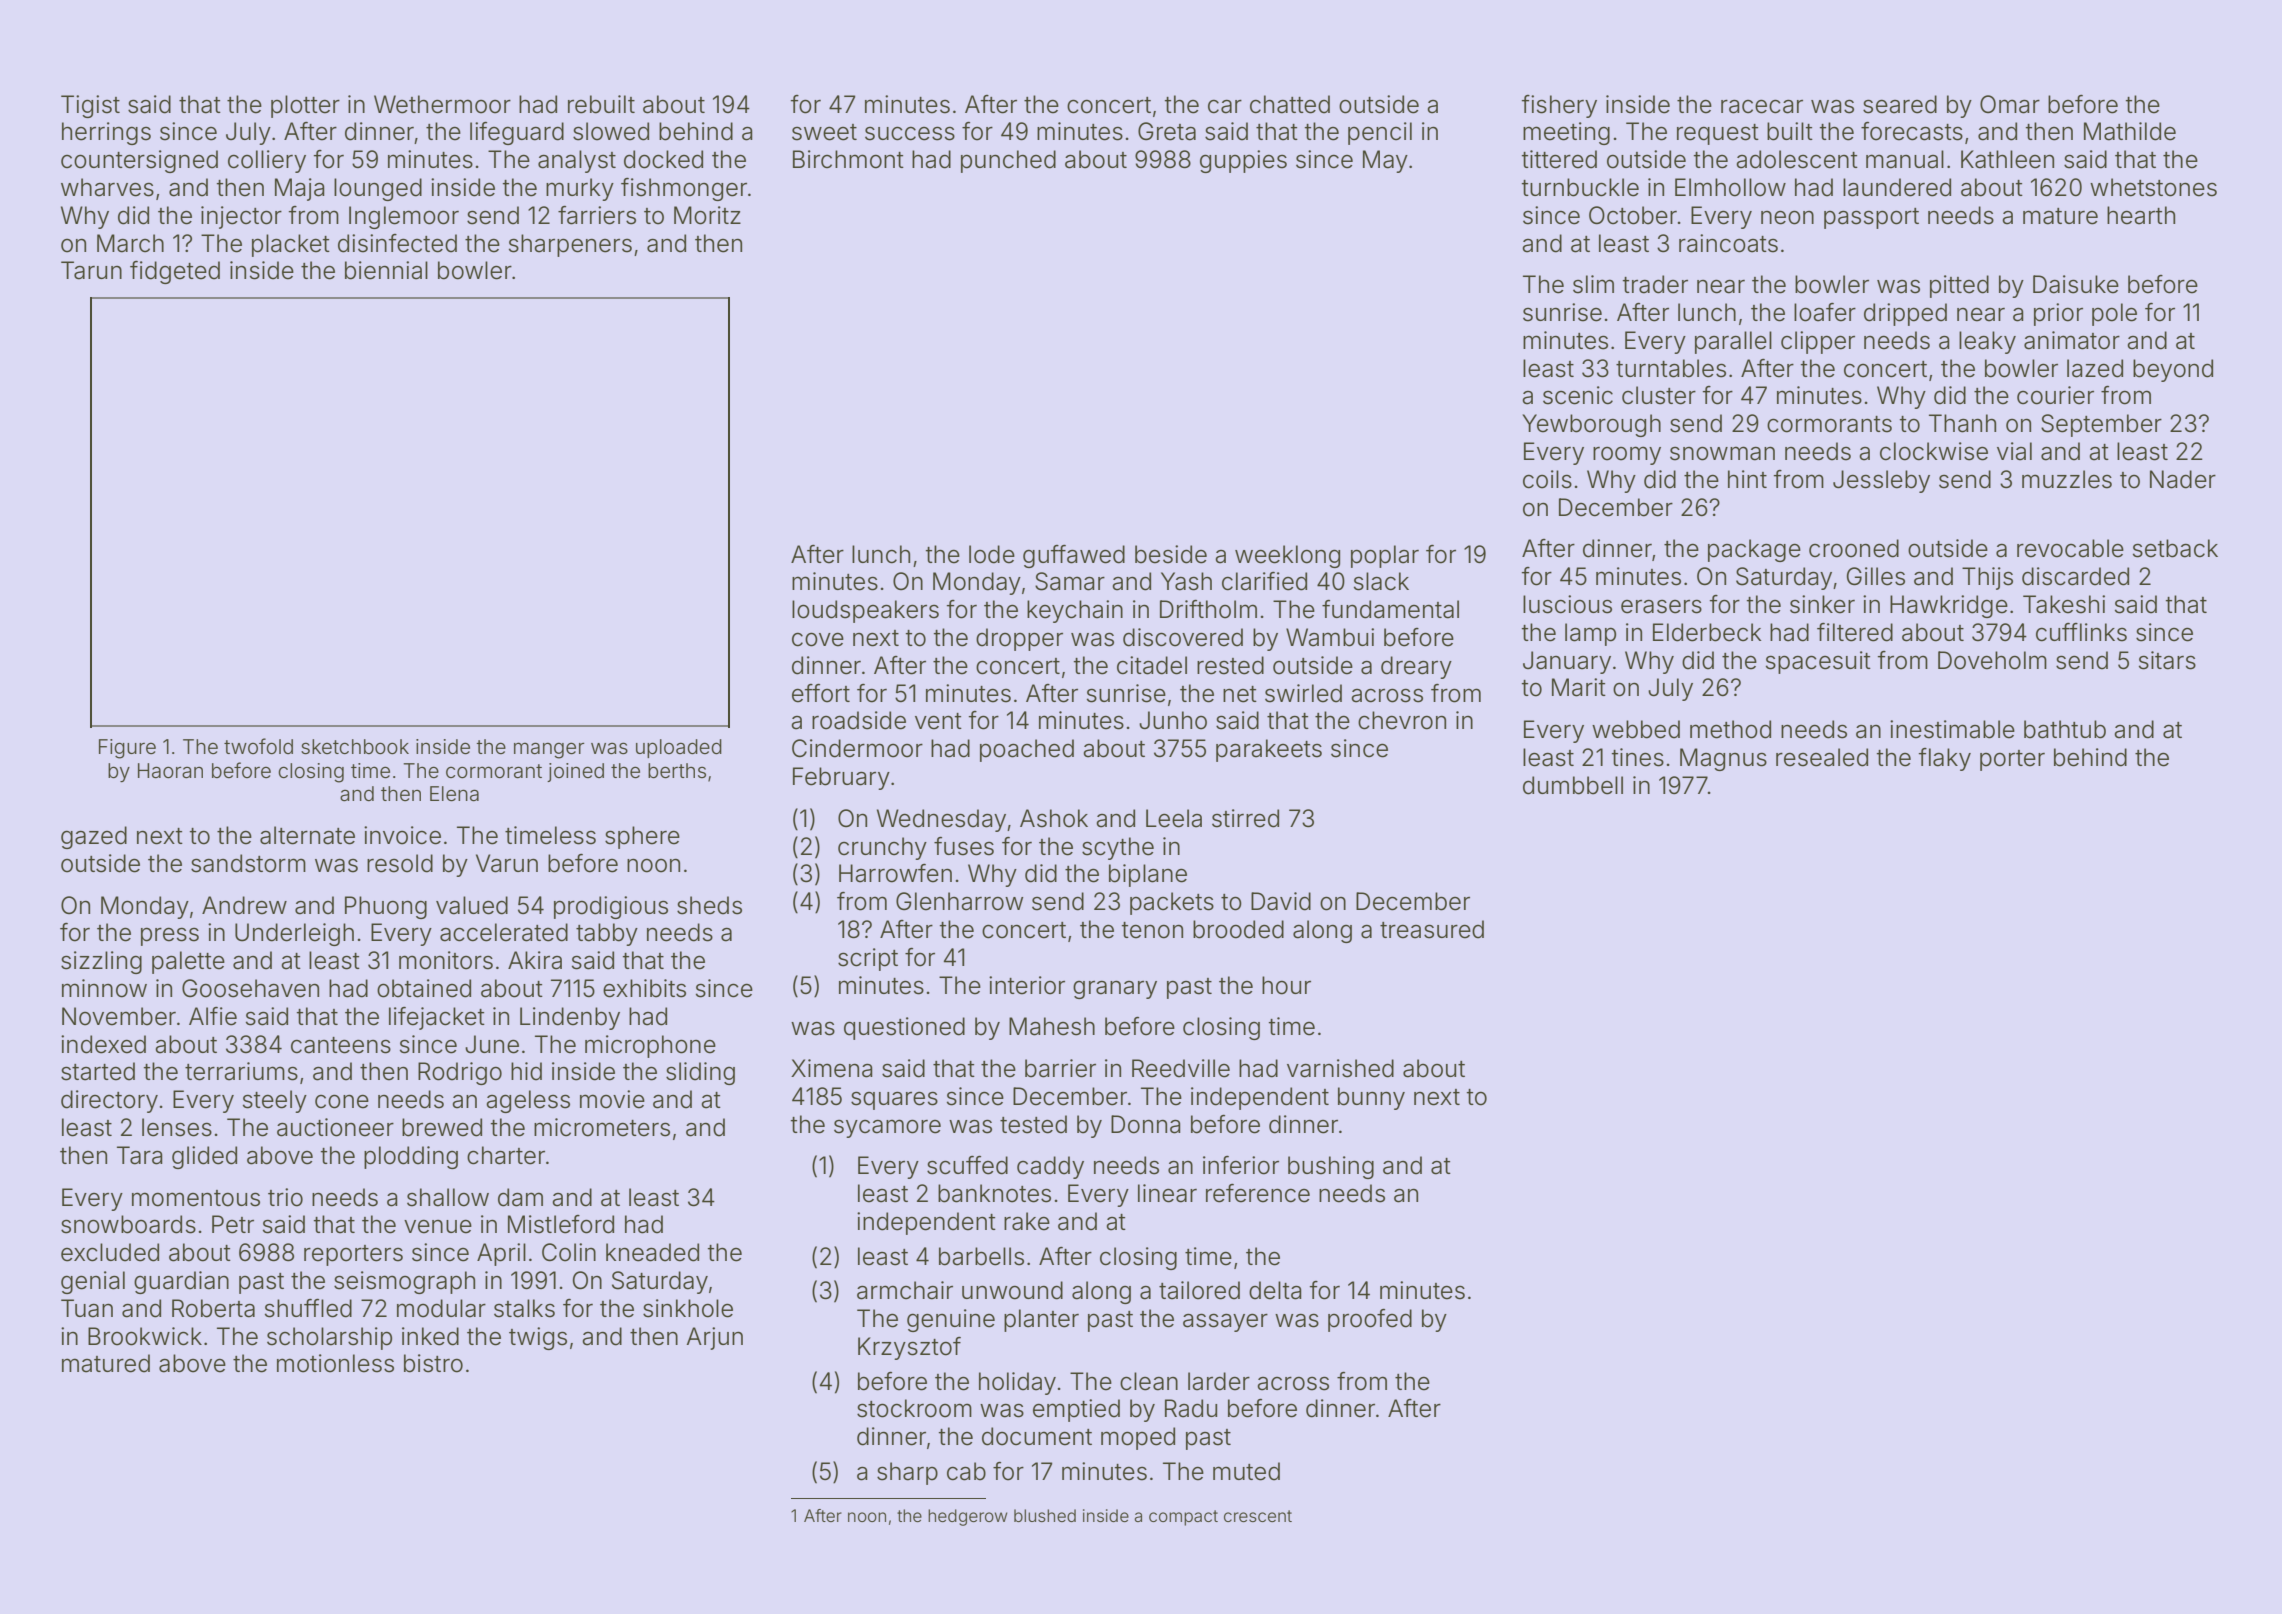  I want to click on proofed, so click(1370, 1320).
